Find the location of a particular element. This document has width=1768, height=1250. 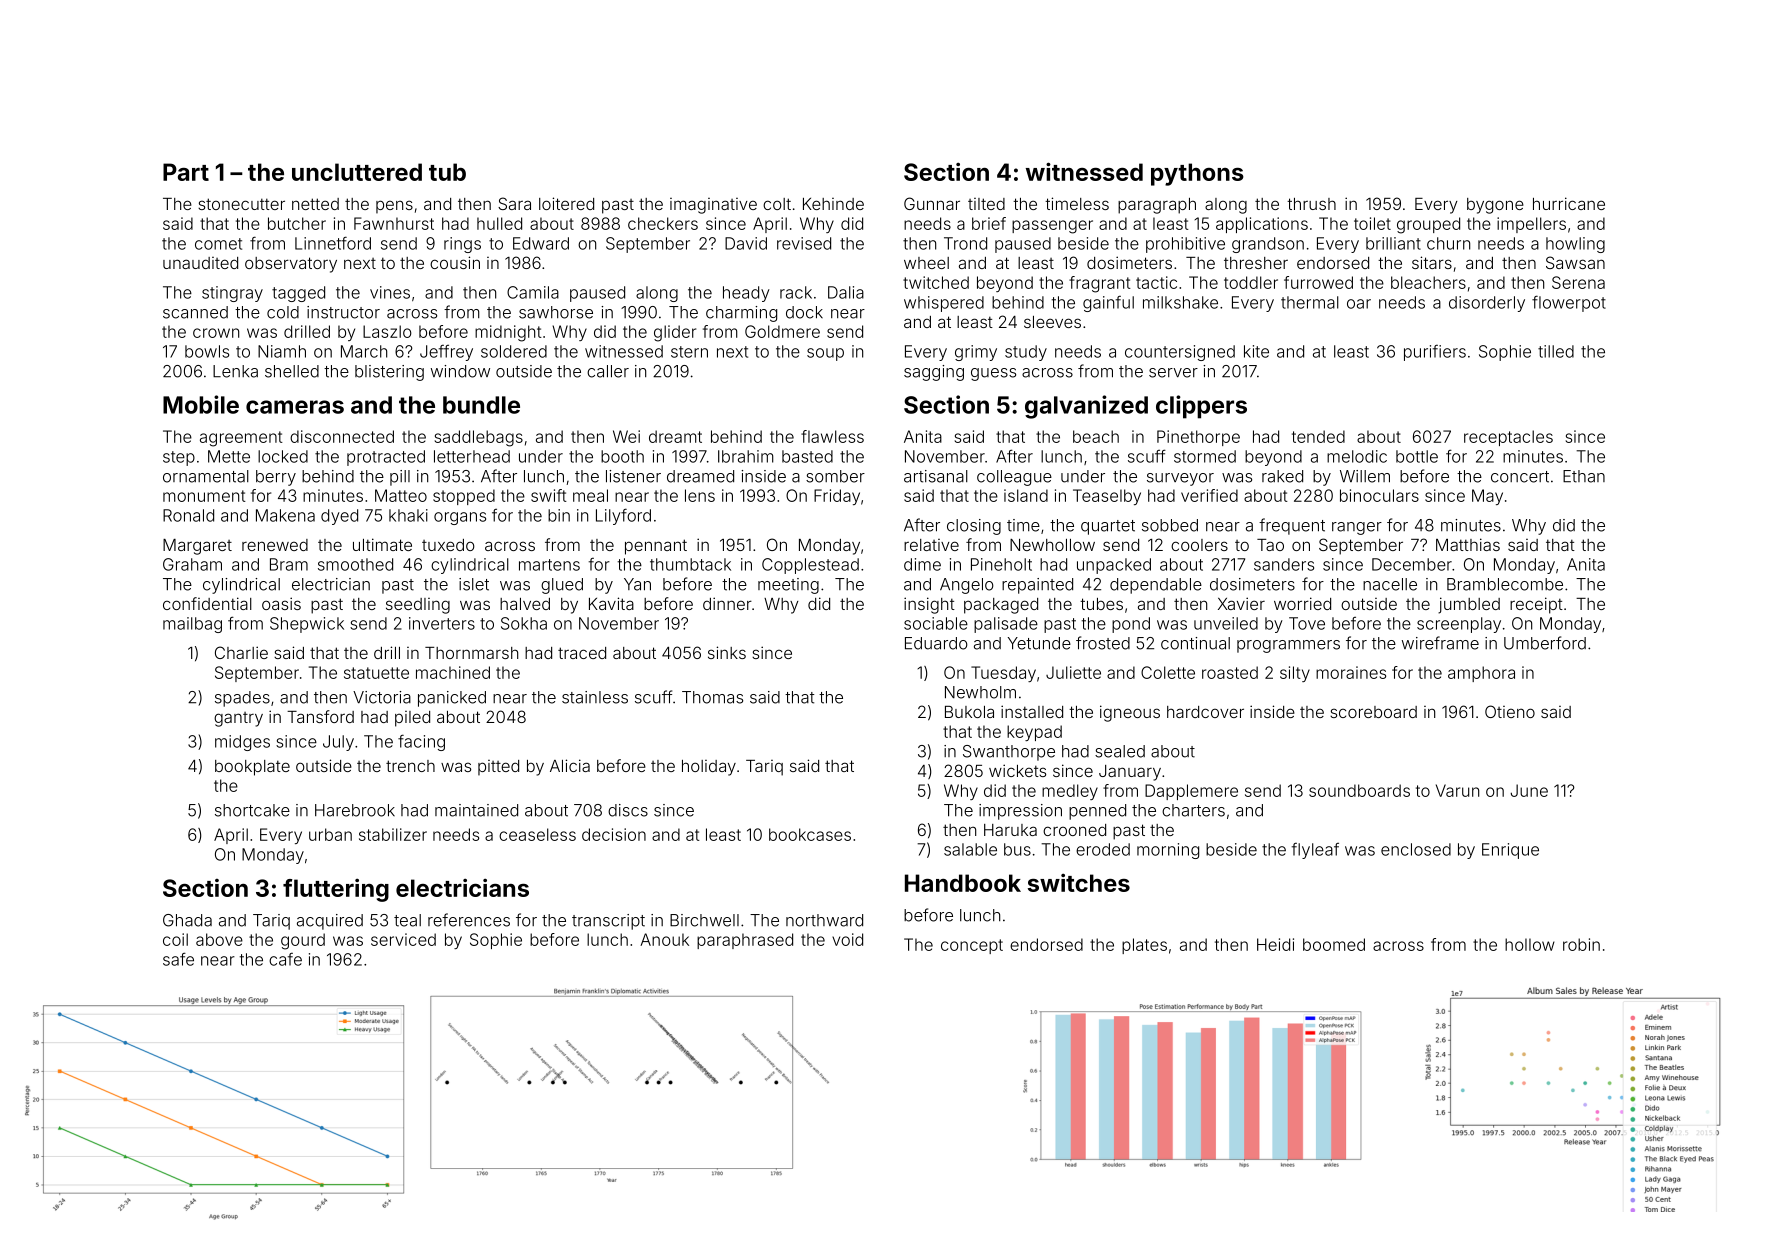

Heidi is located at coordinates (1275, 944).
